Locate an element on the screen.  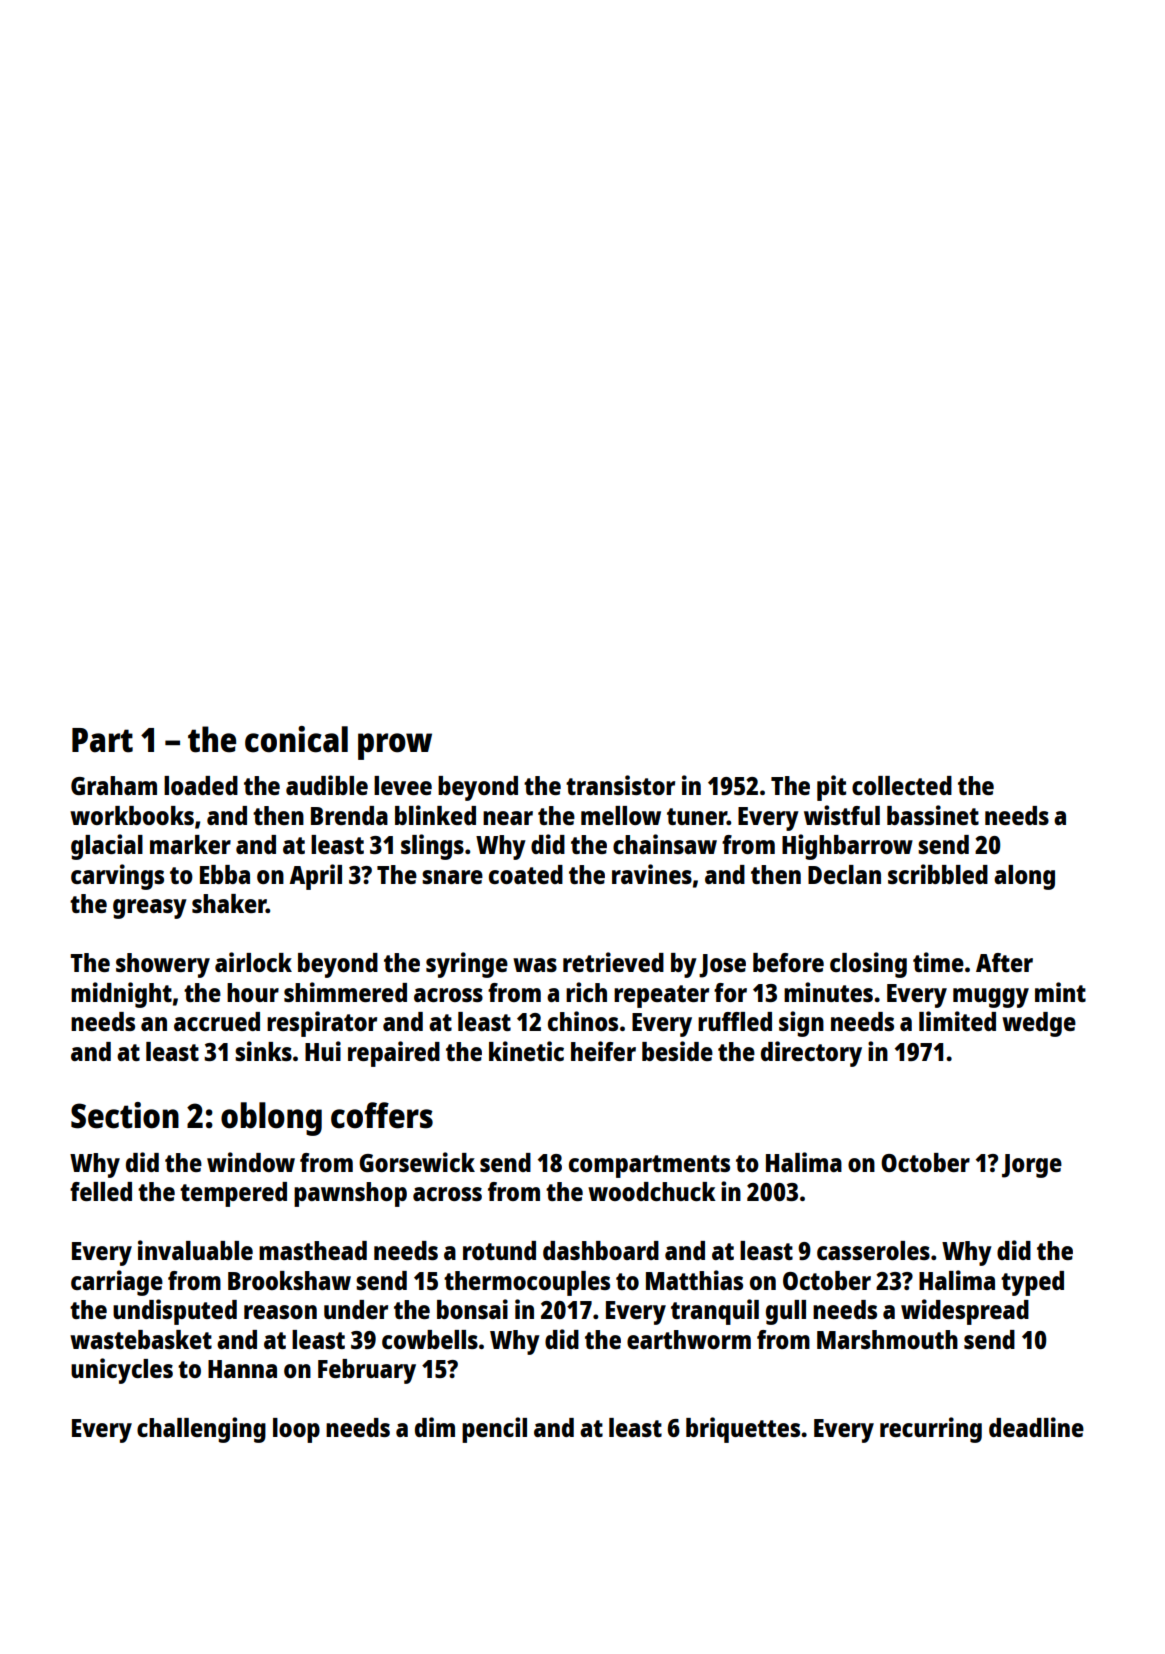
challenging is located at coordinates (201, 1430).
